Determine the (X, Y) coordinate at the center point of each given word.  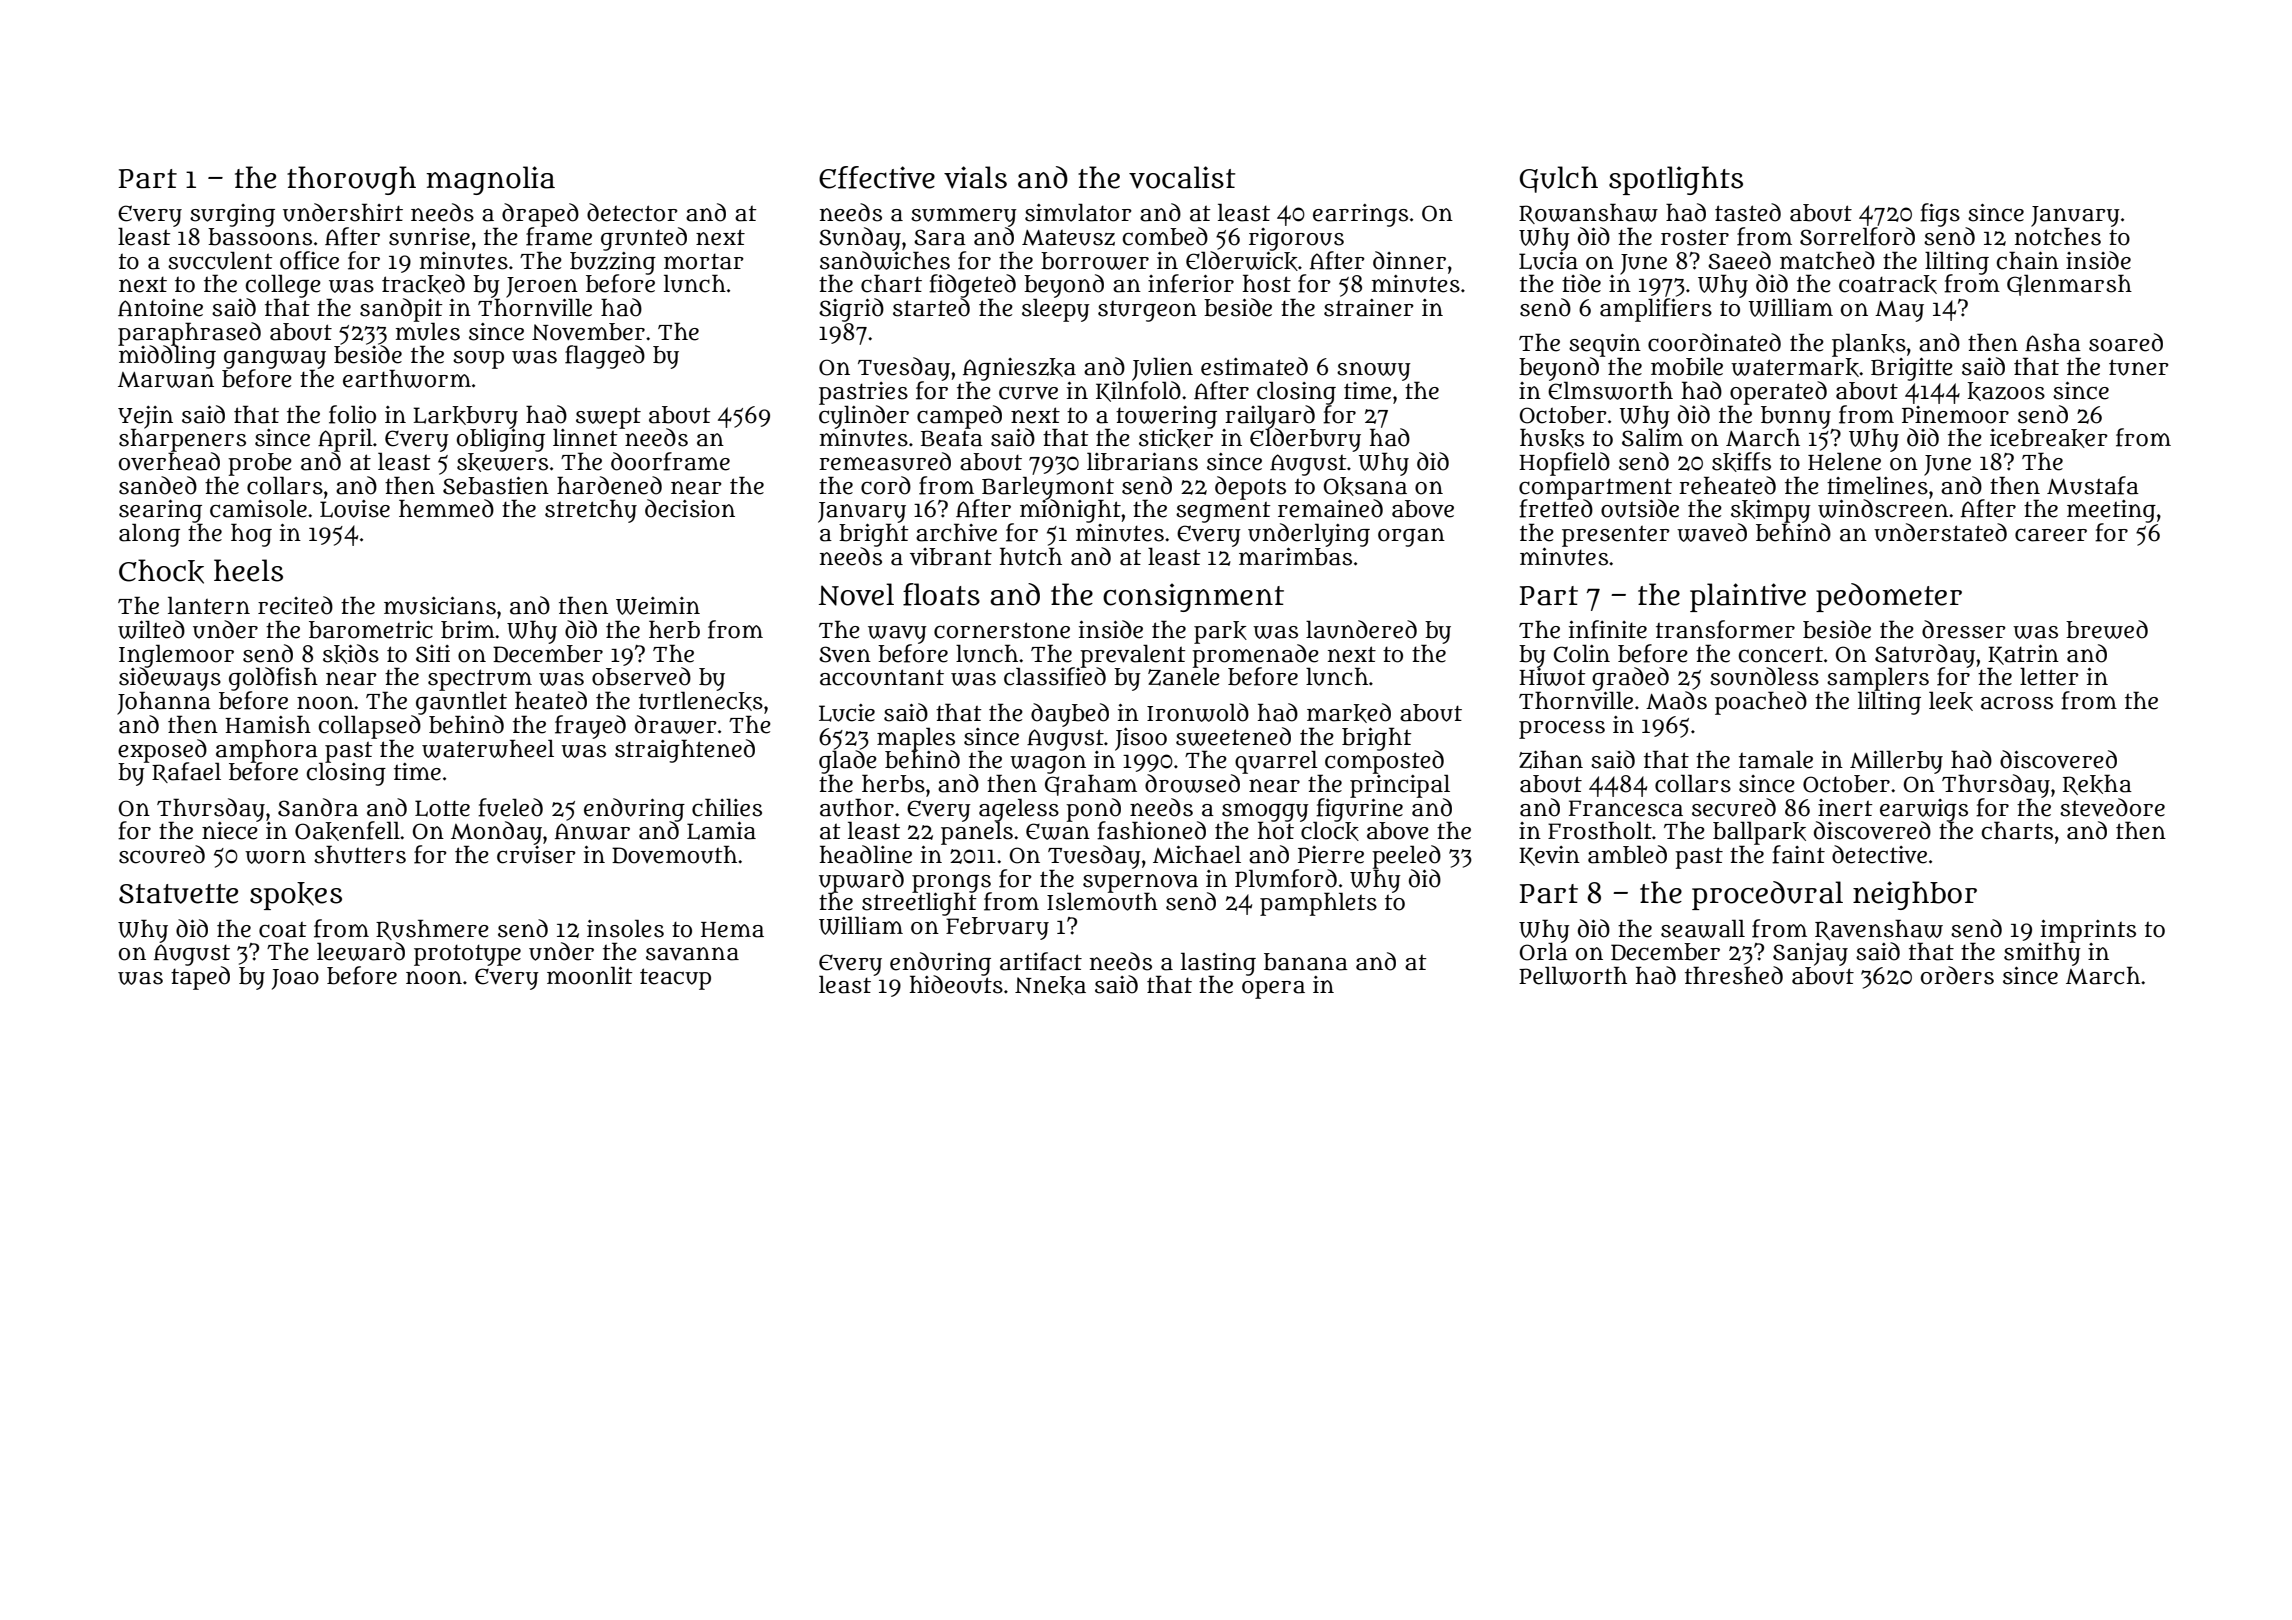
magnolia (490, 180)
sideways (170, 680)
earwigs (1924, 810)
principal (1400, 786)
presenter (1616, 536)
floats (941, 594)
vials (975, 177)
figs (1940, 215)
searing (160, 511)
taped (200, 978)
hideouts (956, 984)
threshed (1734, 975)
